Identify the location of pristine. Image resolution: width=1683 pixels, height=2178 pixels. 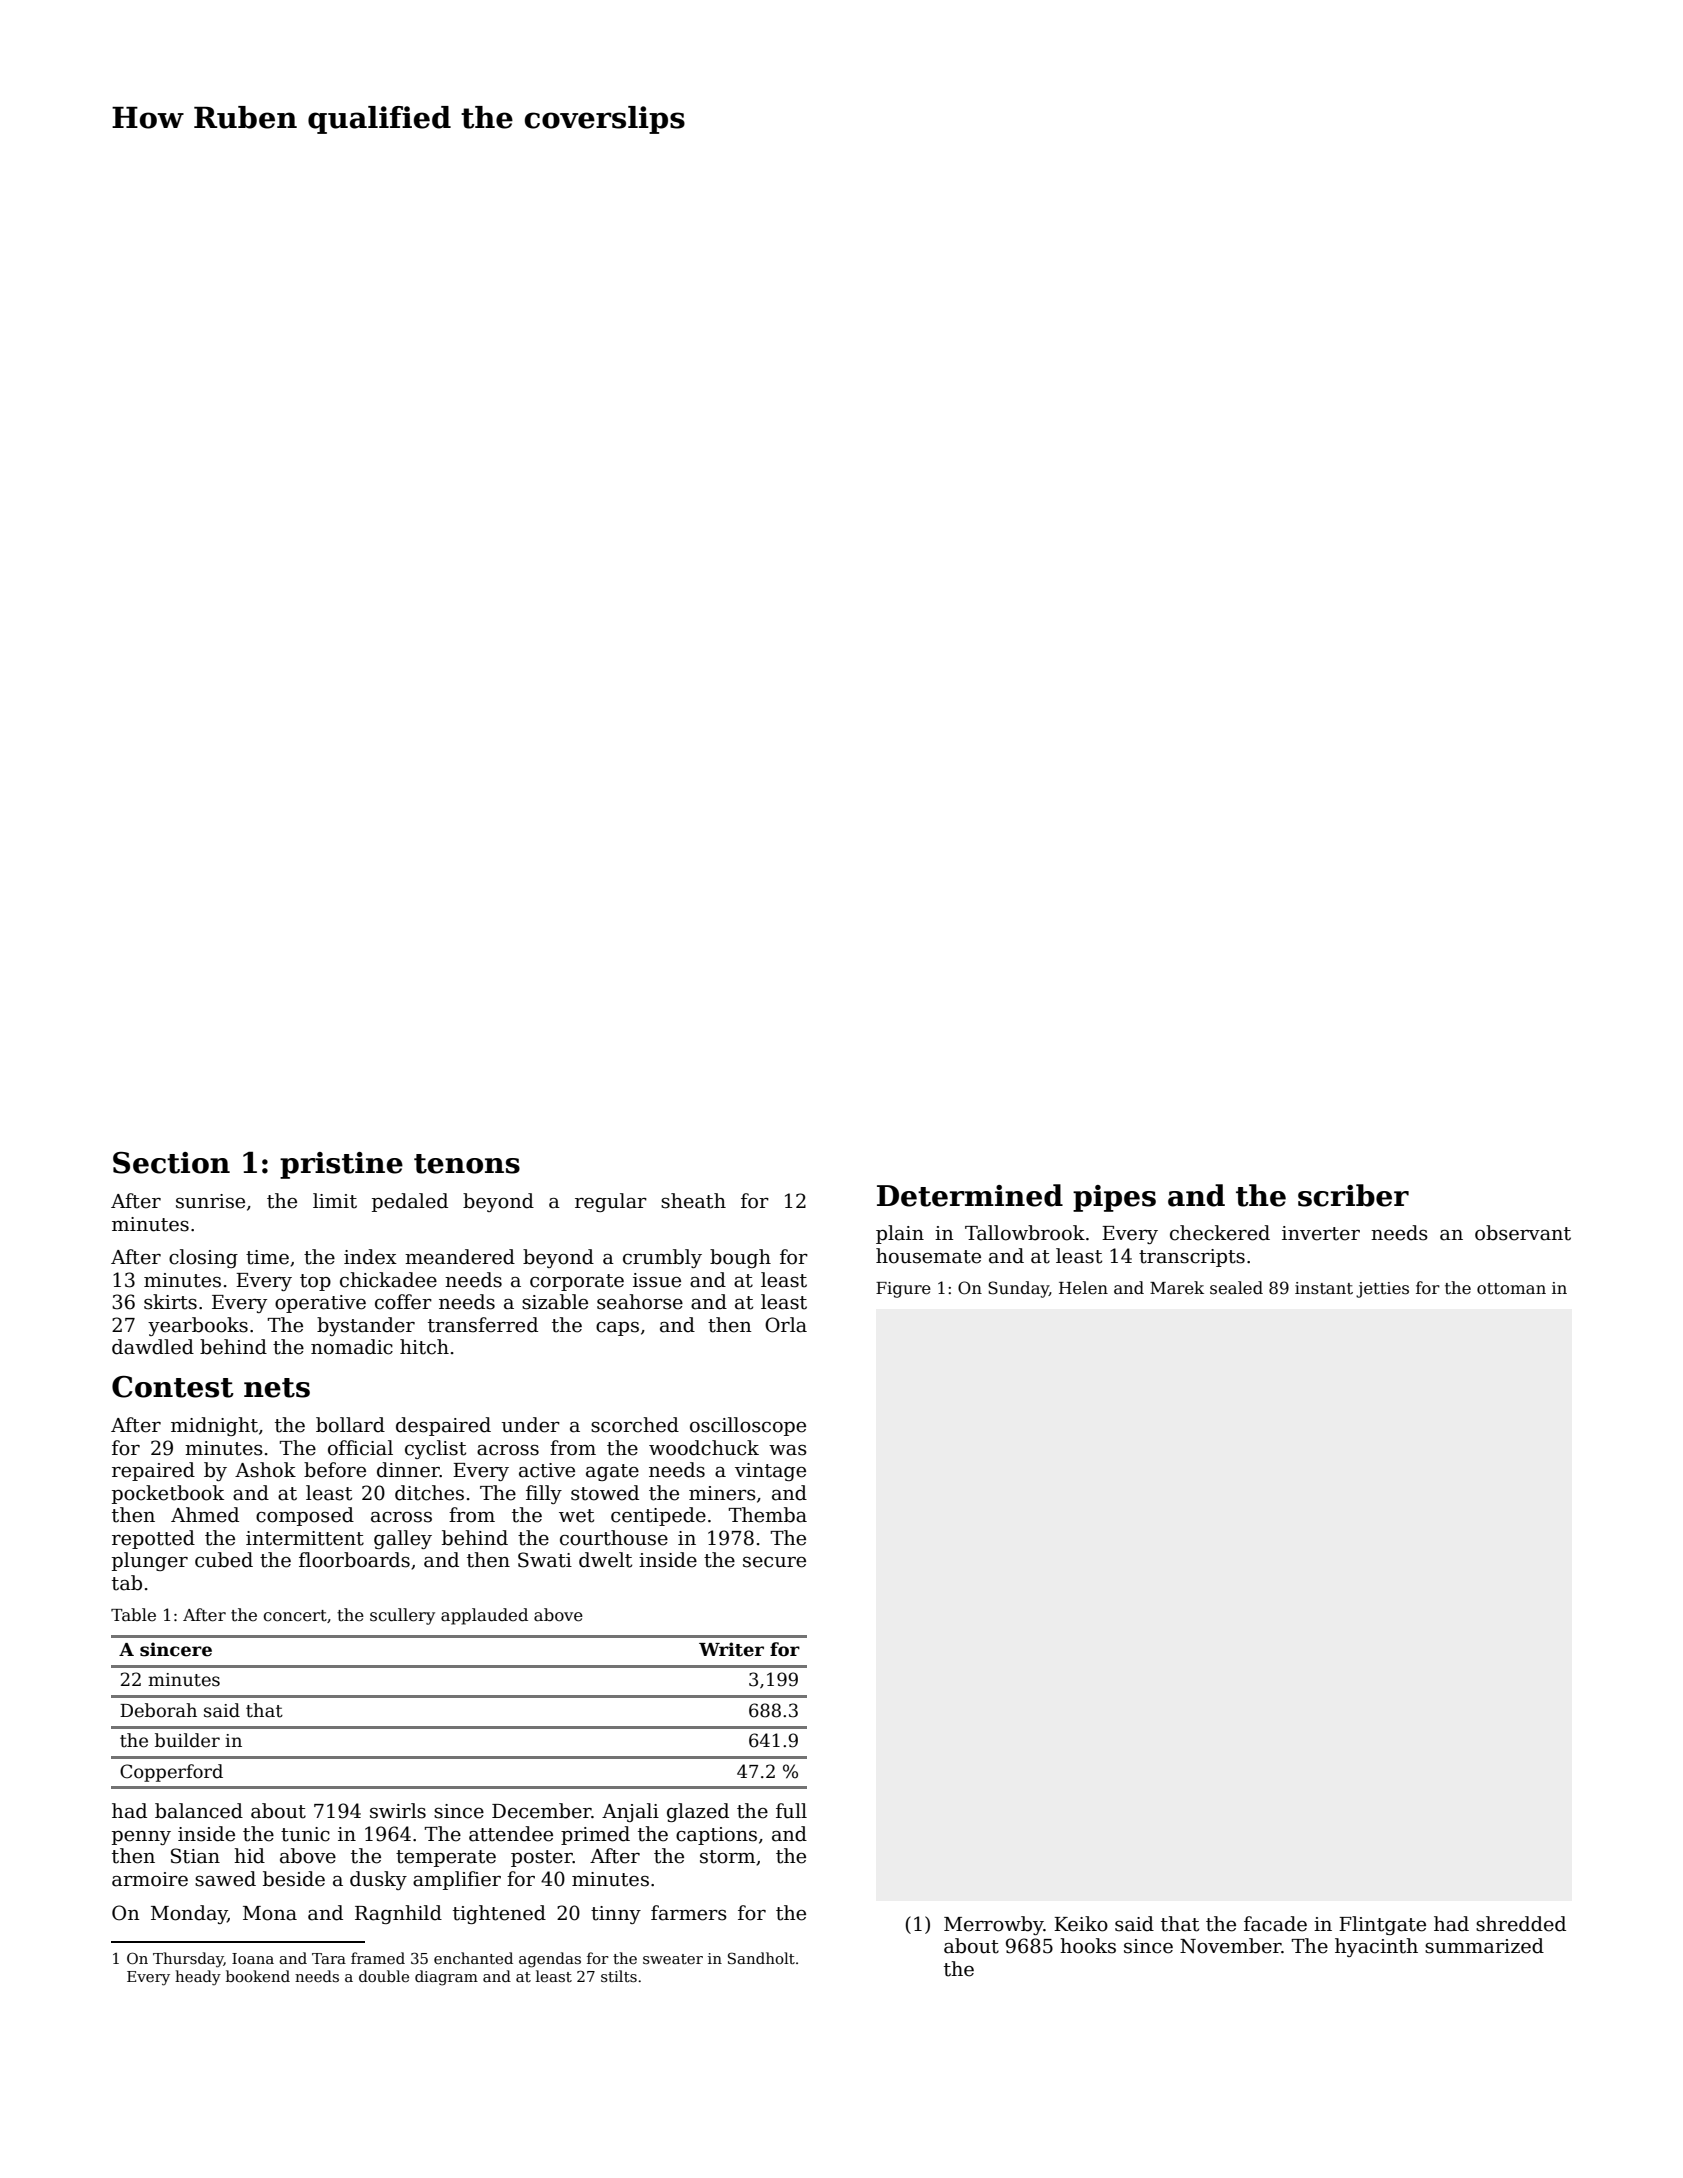
(341, 1165).
